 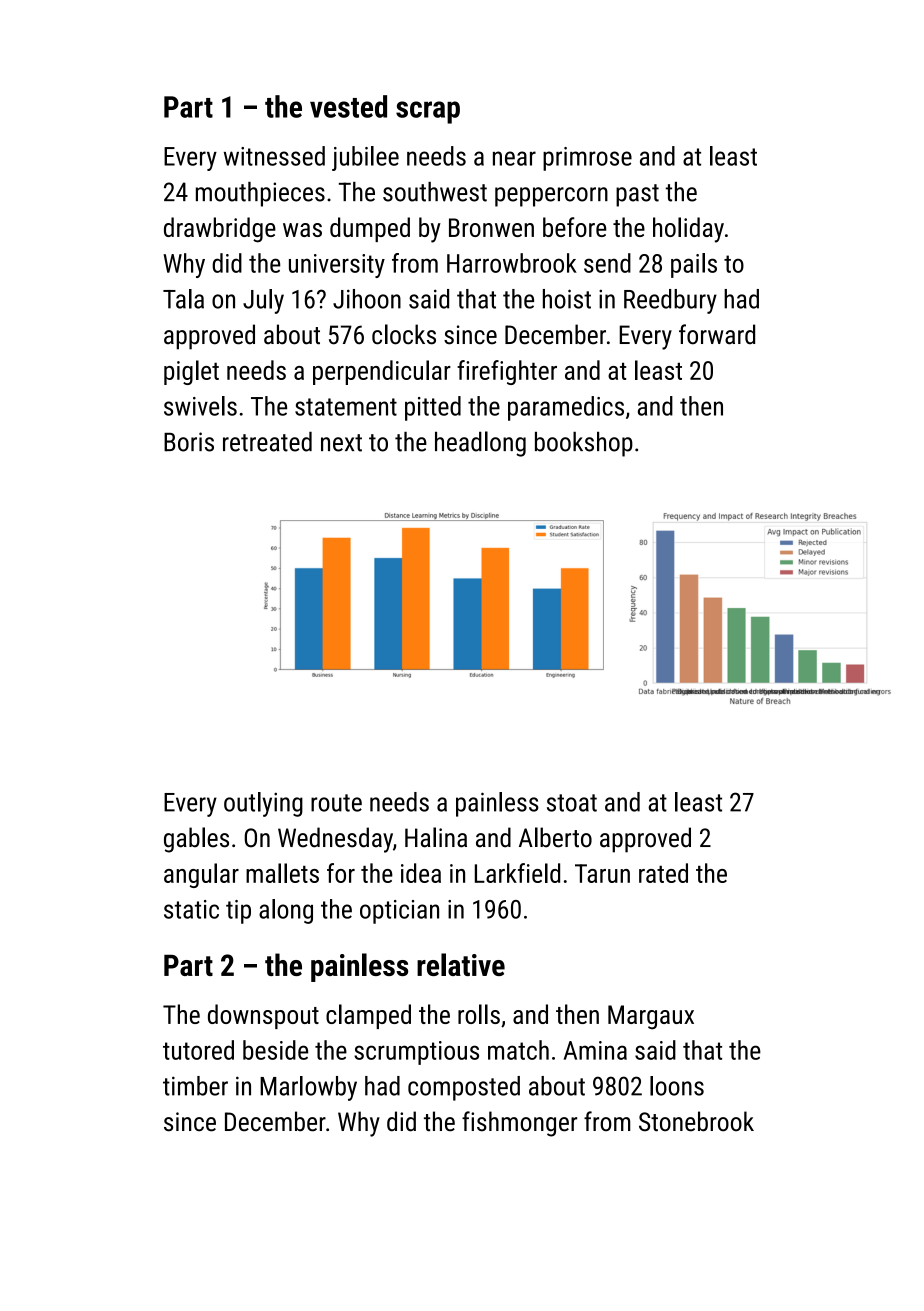 I want to click on witnessed, so click(x=274, y=156).
